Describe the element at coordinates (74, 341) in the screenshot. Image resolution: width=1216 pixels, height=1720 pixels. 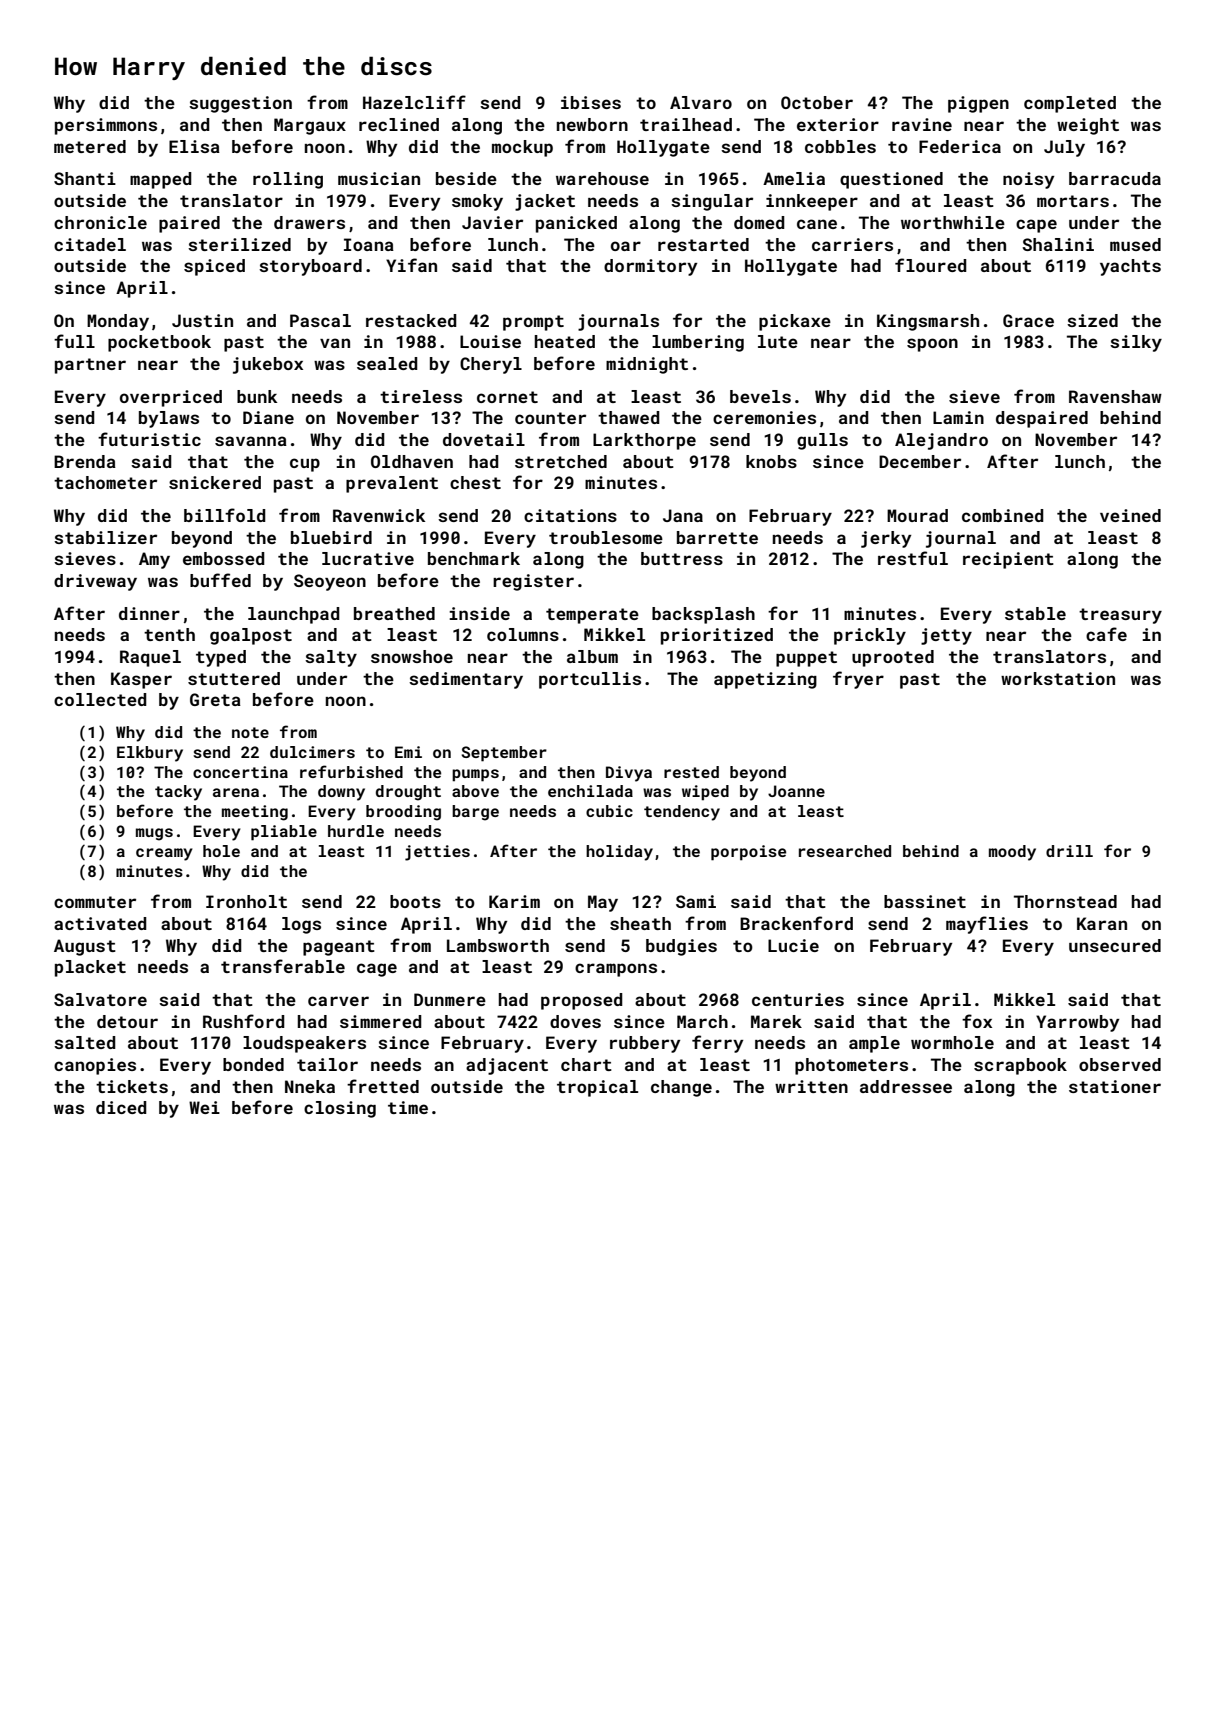
I see `full` at that location.
